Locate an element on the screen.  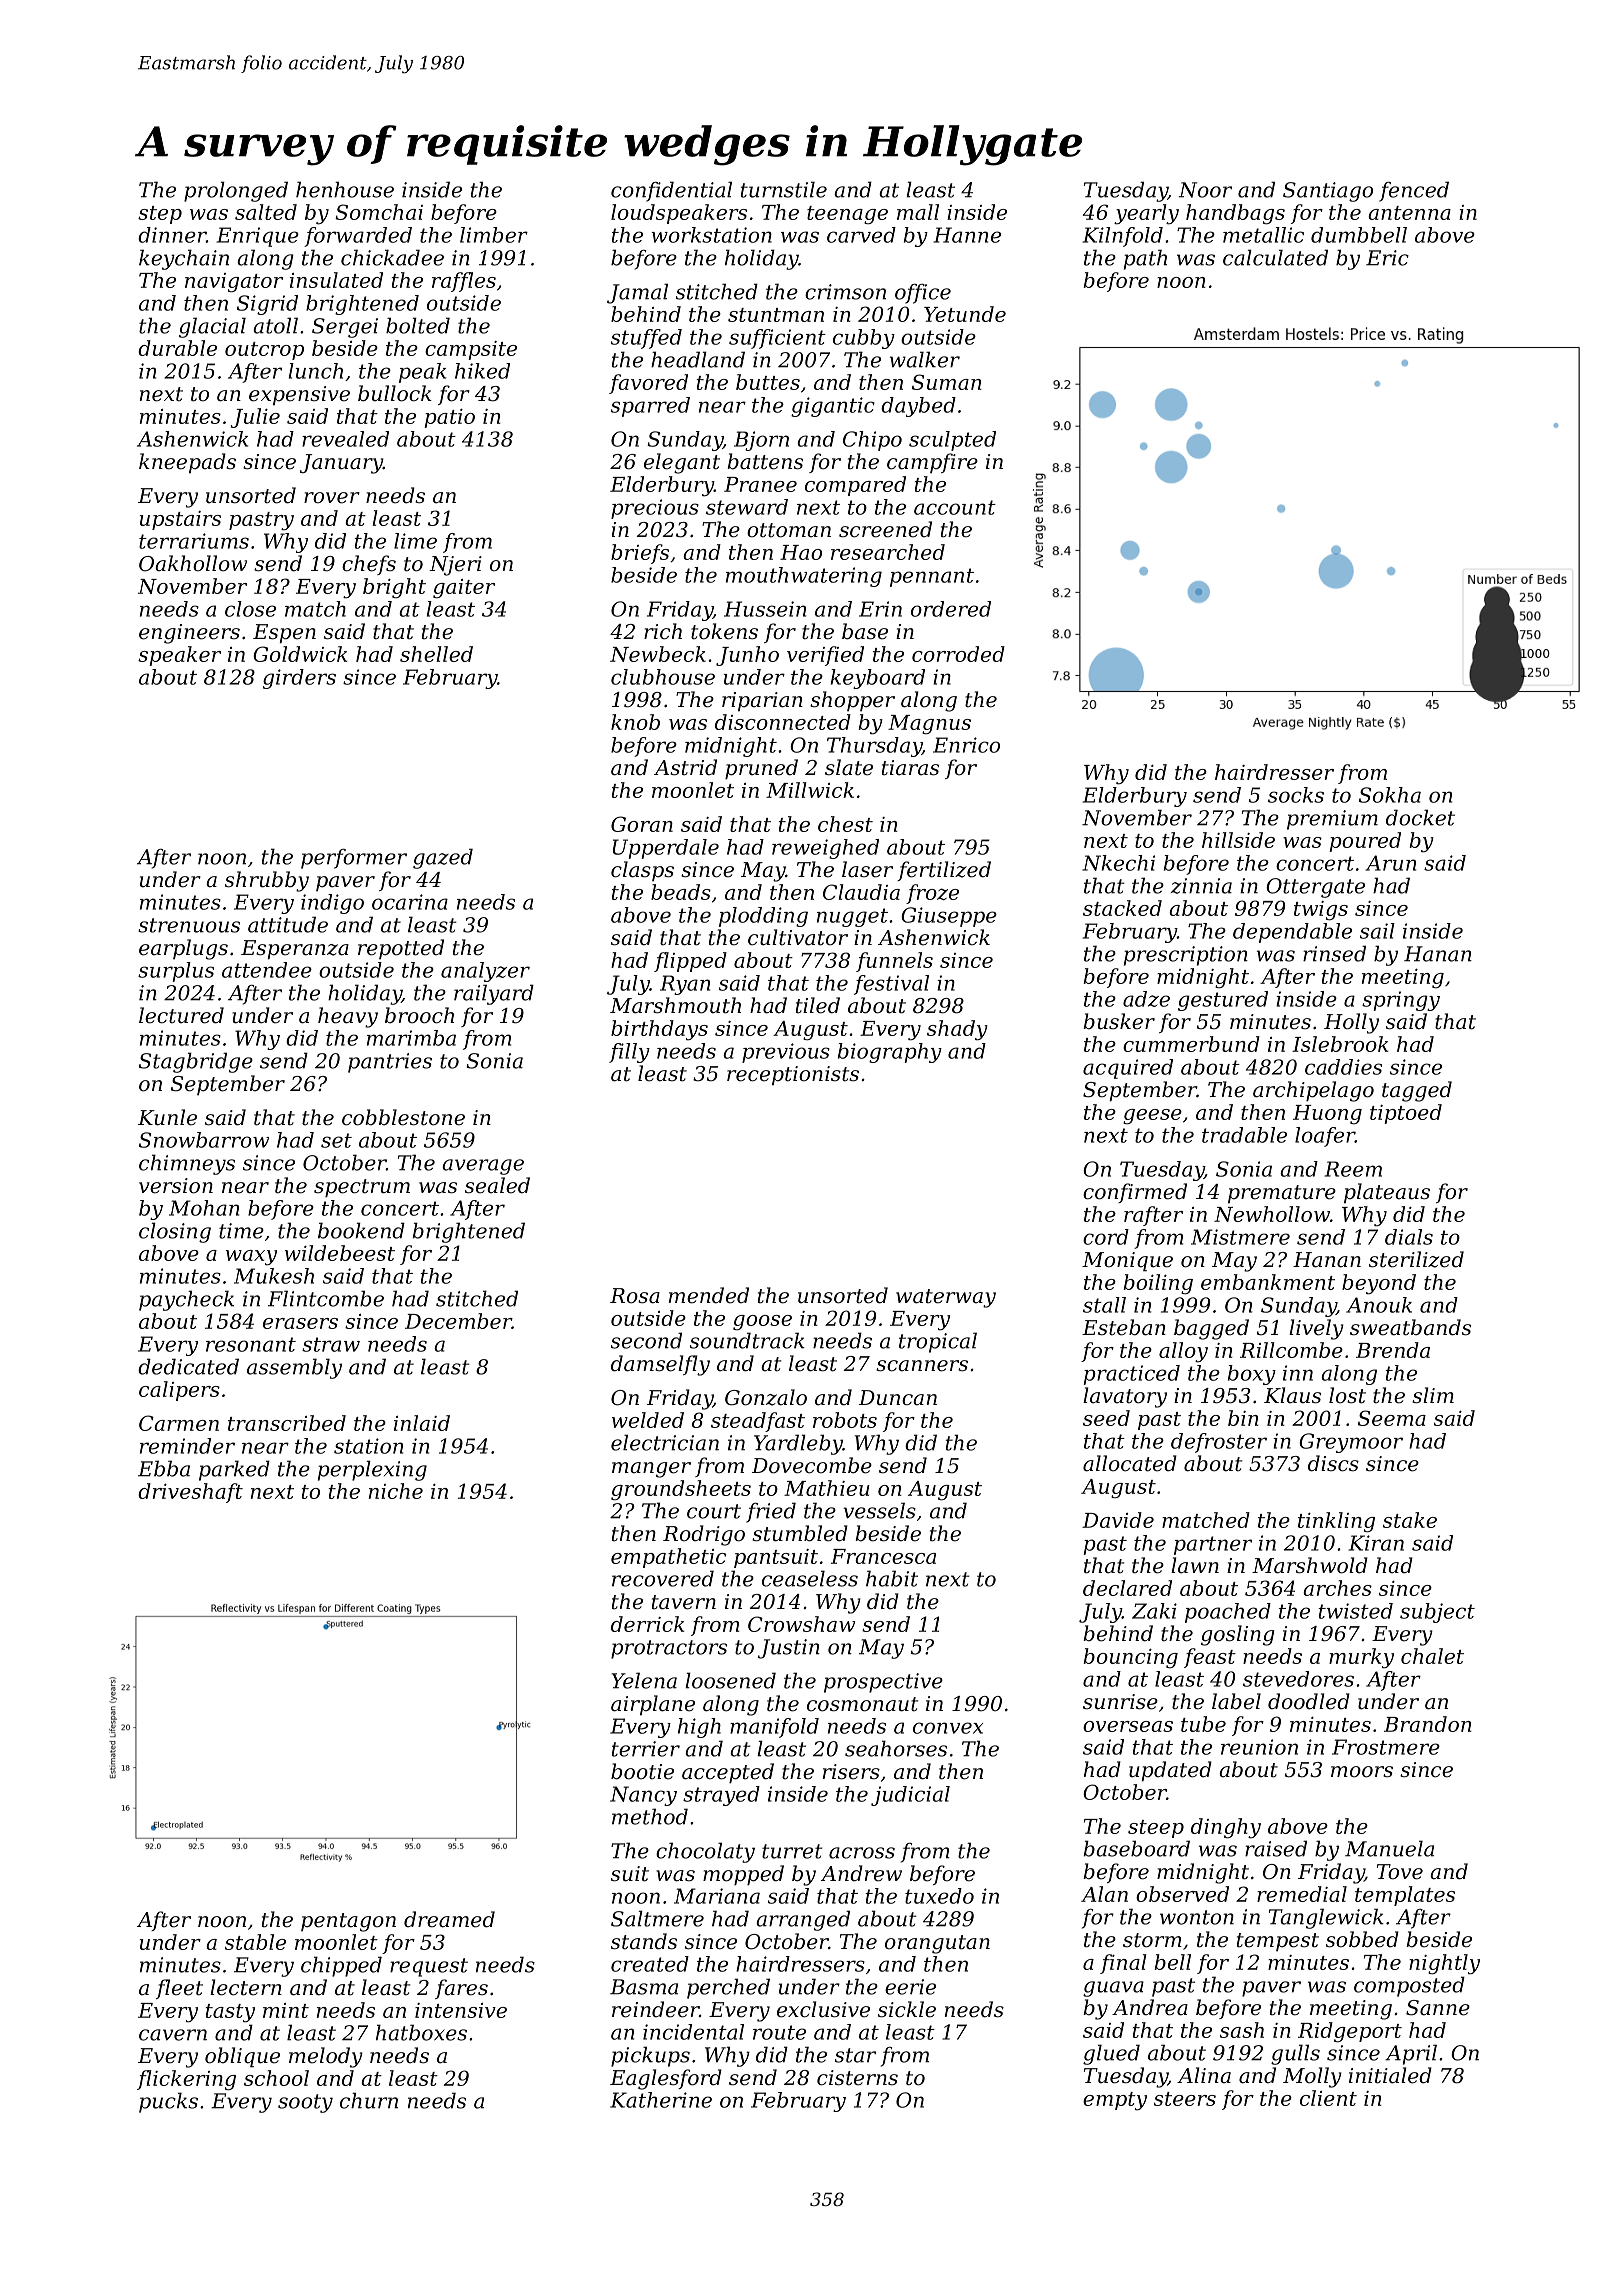
Greymoor is located at coordinates (1351, 1443).
